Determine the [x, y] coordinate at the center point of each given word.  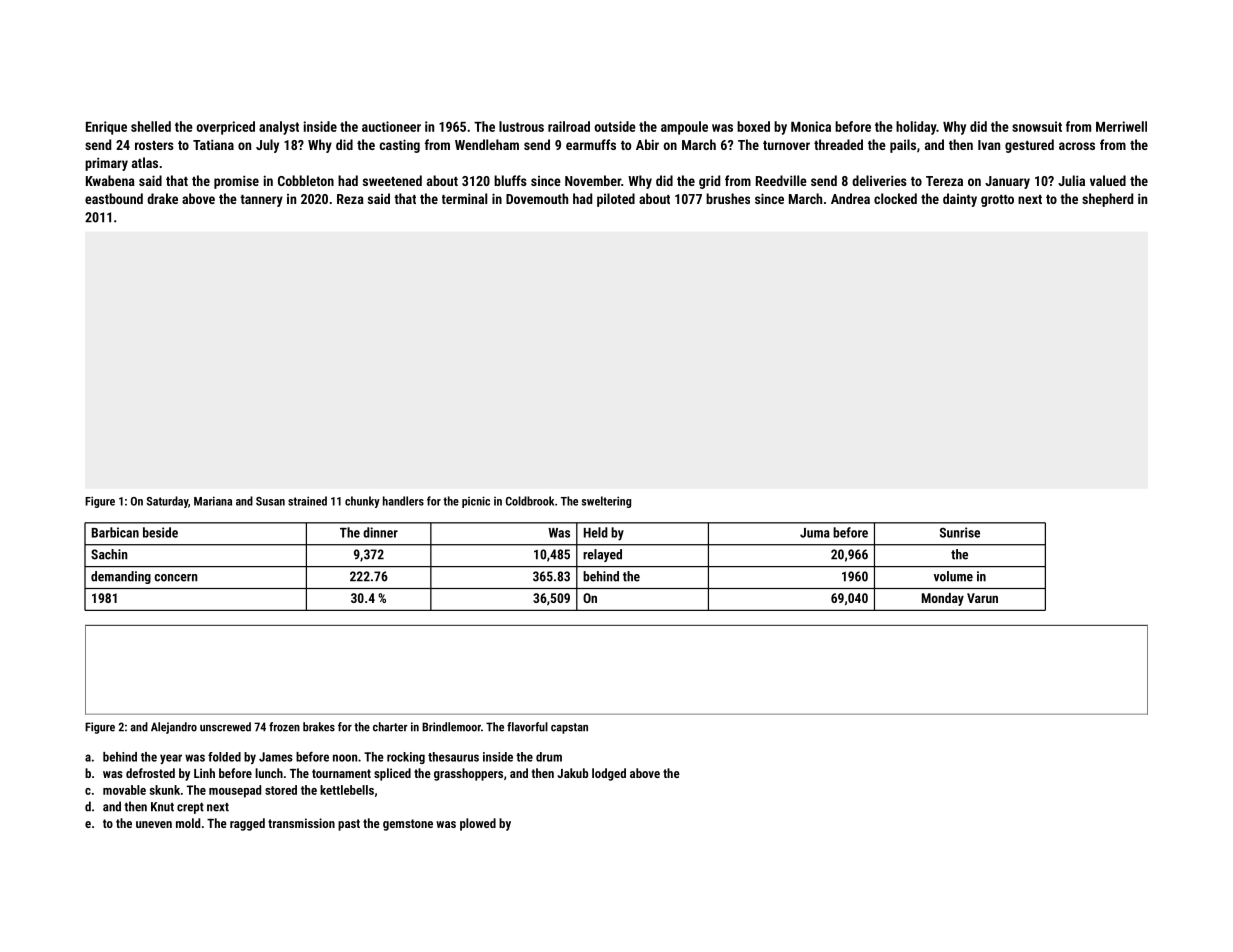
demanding [121, 577]
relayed [602, 555]
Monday [943, 599]
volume [953, 576]
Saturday [167, 502]
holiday [916, 128]
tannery [261, 201]
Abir [647, 144]
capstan [569, 728]
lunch [269, 773]
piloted [616, 200]
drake [162, 198]
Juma [815, 533]
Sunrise [960, 532]
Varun [982, 598]
